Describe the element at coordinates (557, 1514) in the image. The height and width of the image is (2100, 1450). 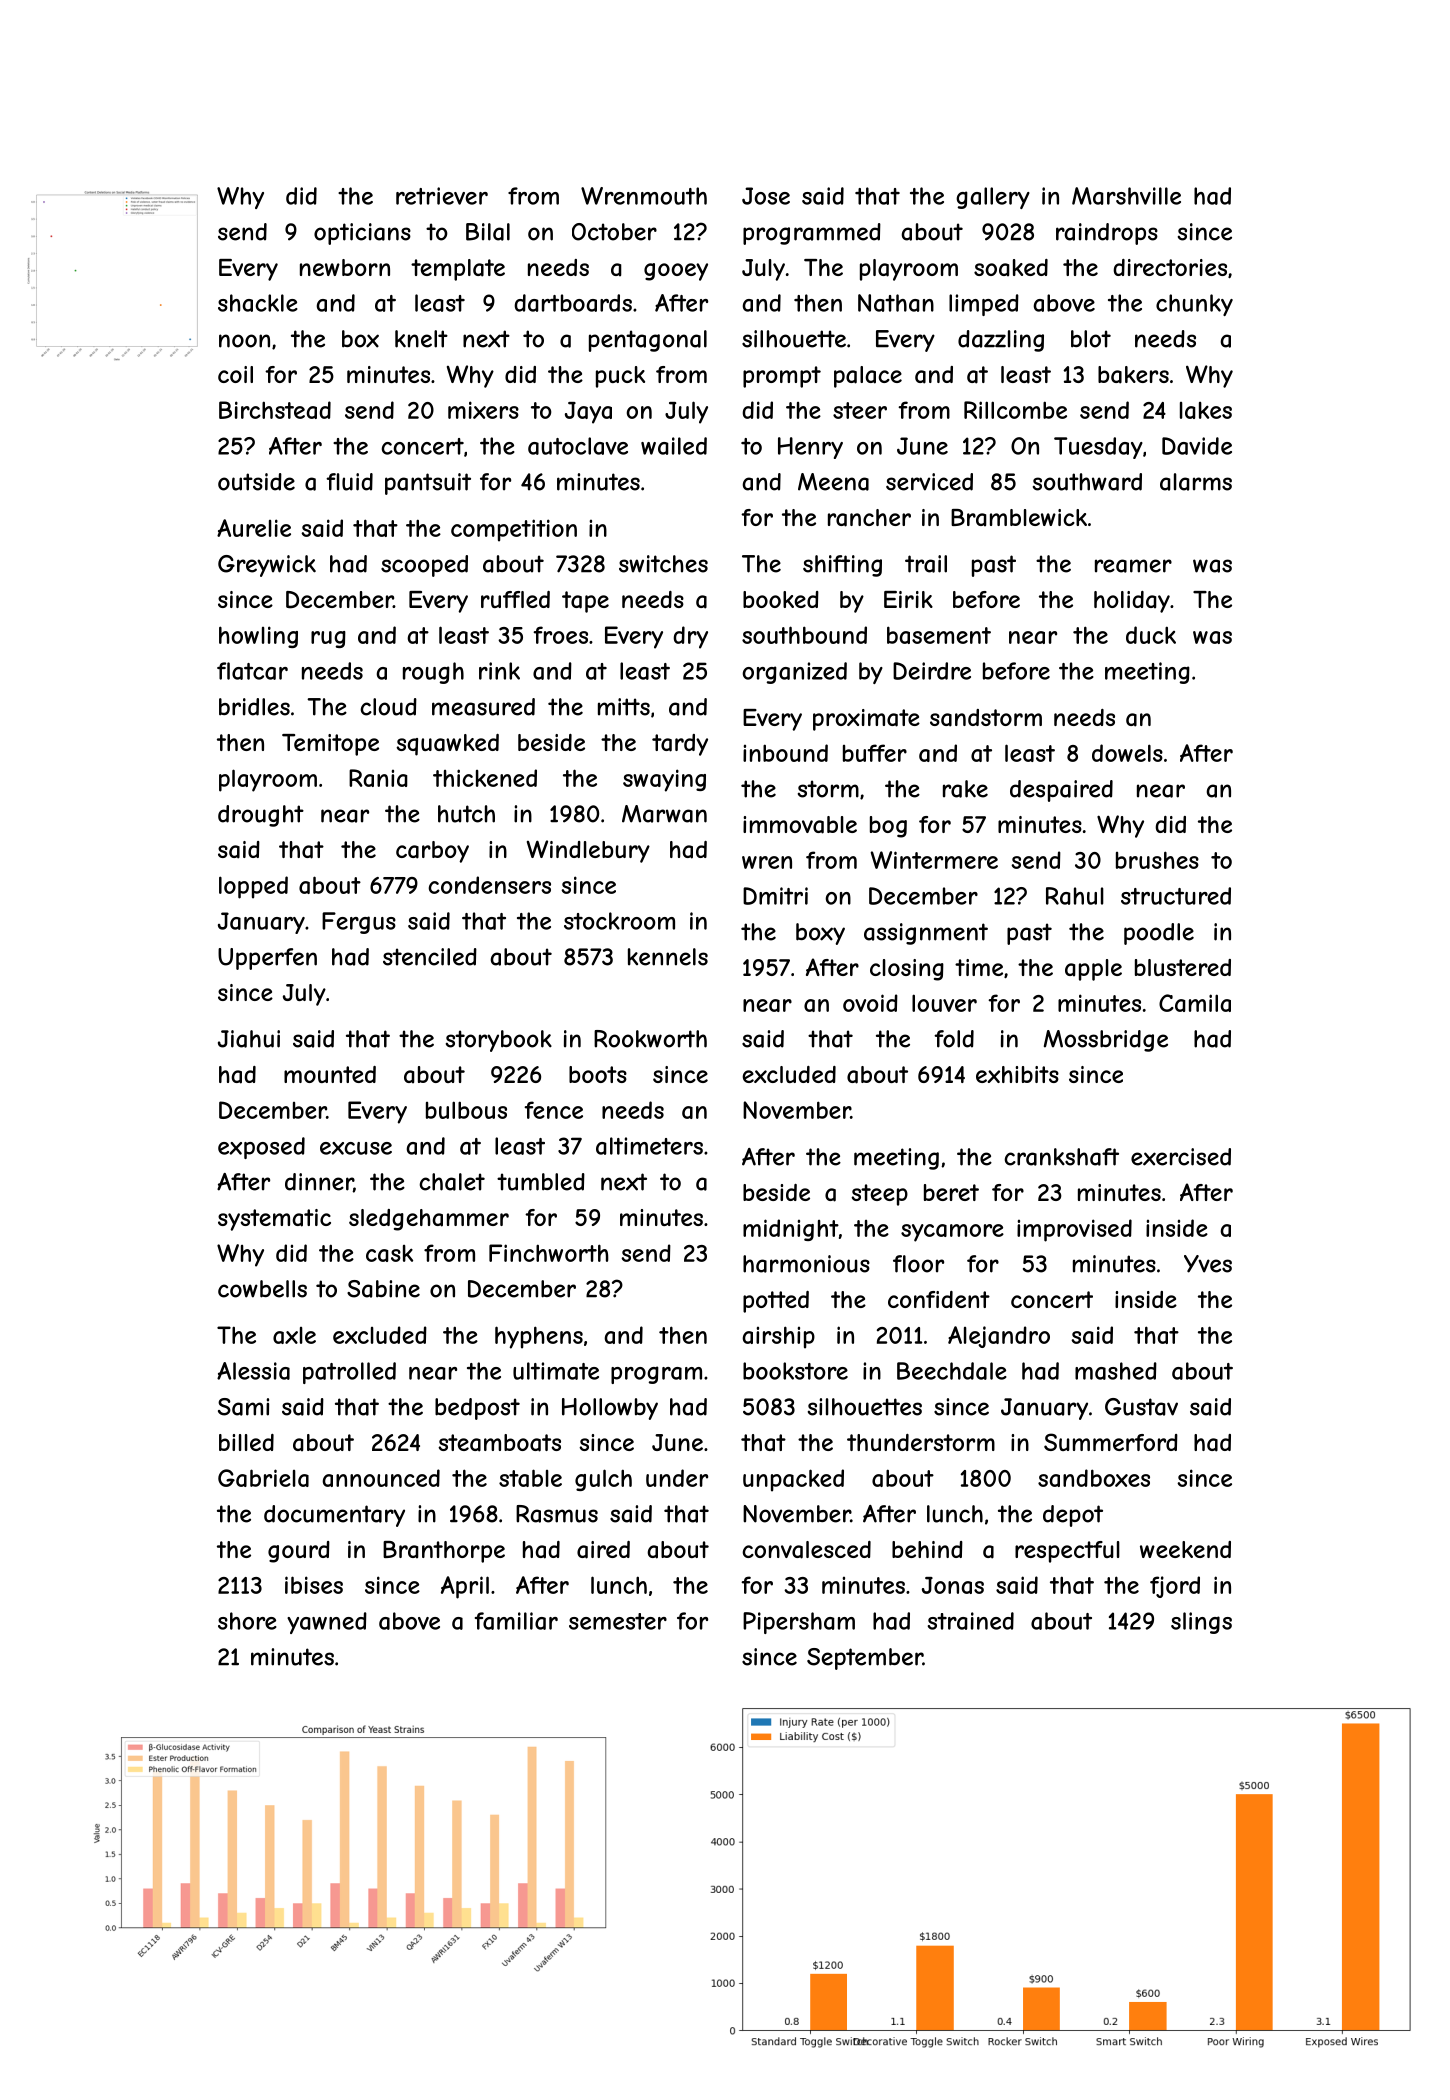
I see `Rasmus` at that location.
